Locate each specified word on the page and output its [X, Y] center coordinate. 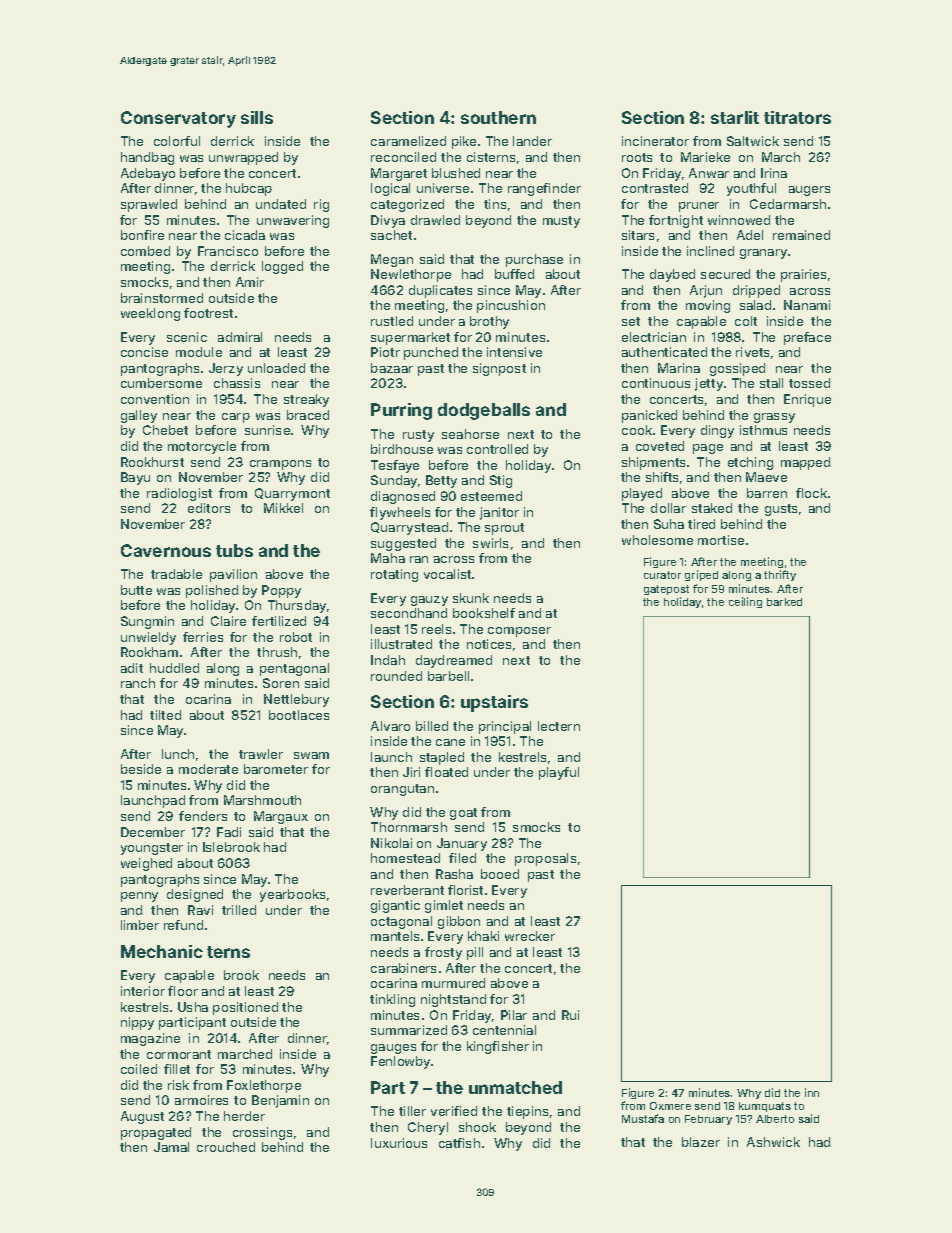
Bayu [135, 478]
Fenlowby [401, 1062]
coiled [139, 1069]
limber [140, 925]
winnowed [739, 220]
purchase [534, 260]
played [642, 494]
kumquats [765, 1107]
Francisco [228, 251]
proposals [545, 859]
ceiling [745, 602]
